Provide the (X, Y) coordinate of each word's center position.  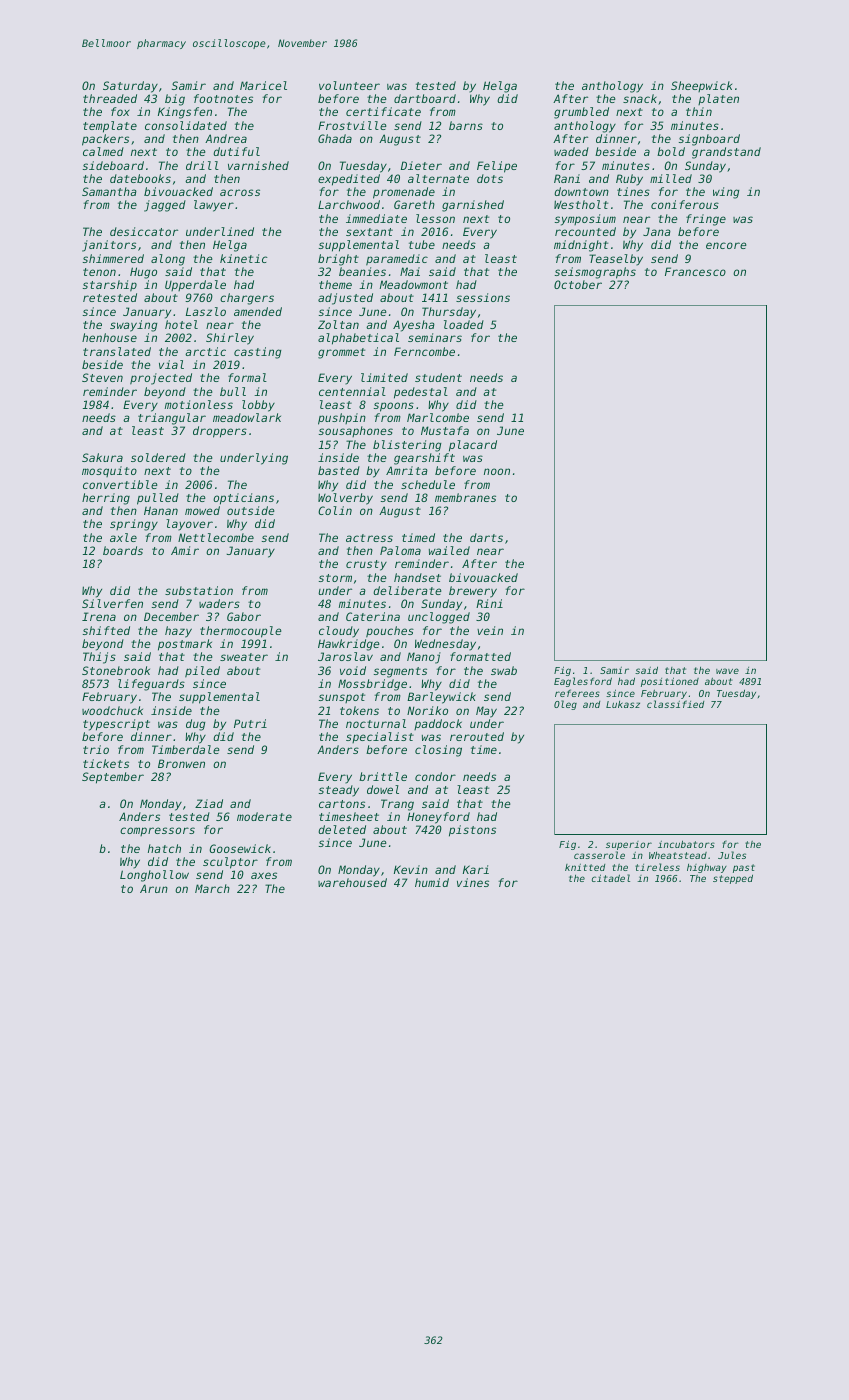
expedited (349, 180)
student (438, 377)
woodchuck (112, 710)
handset (417, 577)
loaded (464, 324)
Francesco (695, 271)
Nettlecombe (216, 537)
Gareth (414, 204)
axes (264, 875)
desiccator (144, 231)
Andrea (226, 138)
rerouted (477, 736)
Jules (732, 855)
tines (633, 191)
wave (727, 671)
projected (161, 379)
